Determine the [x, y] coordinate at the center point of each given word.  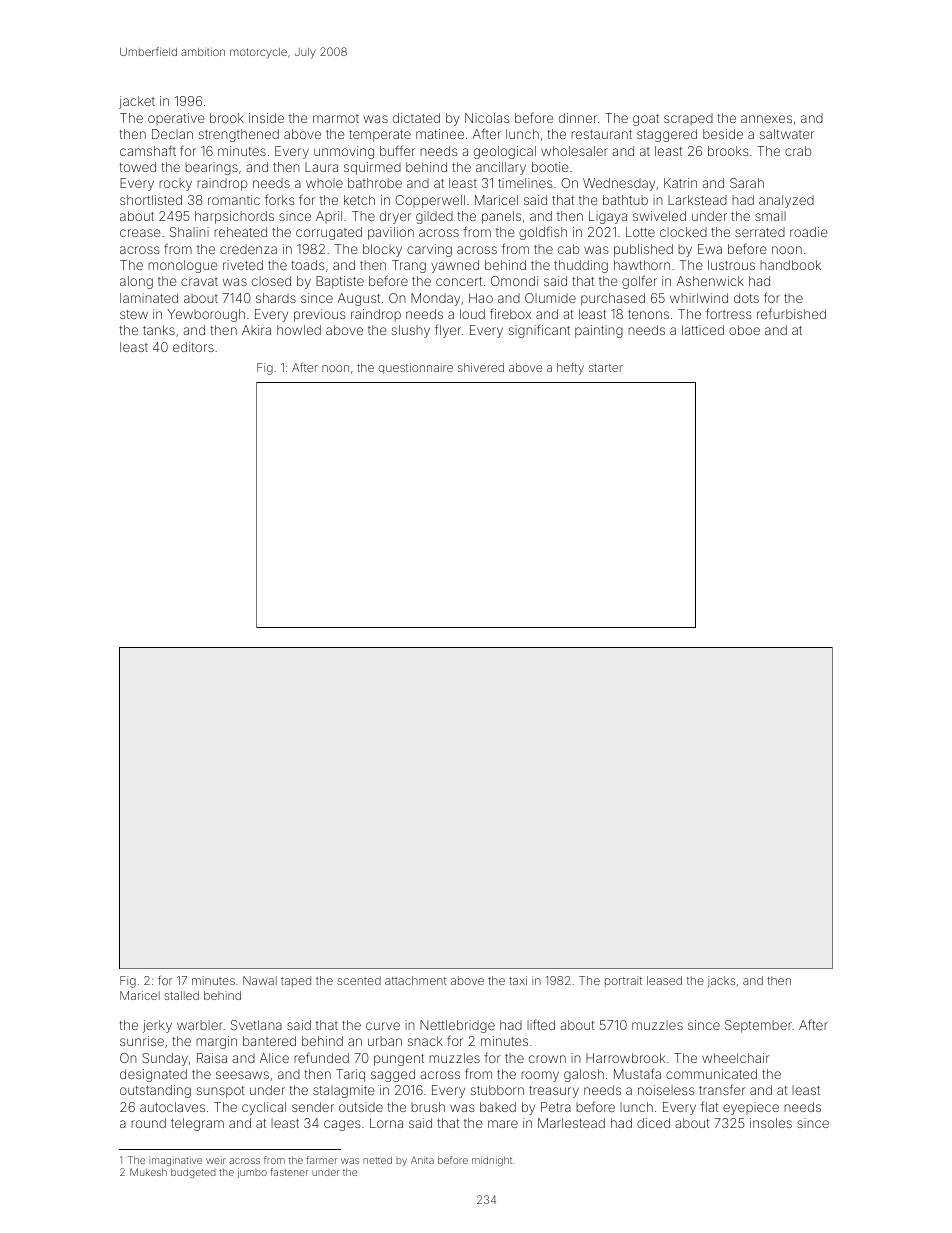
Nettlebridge [457, 1026]
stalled [181, 995]
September [758, 1026]
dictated [416, 118]
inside [266, 118]
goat [646, 120]
